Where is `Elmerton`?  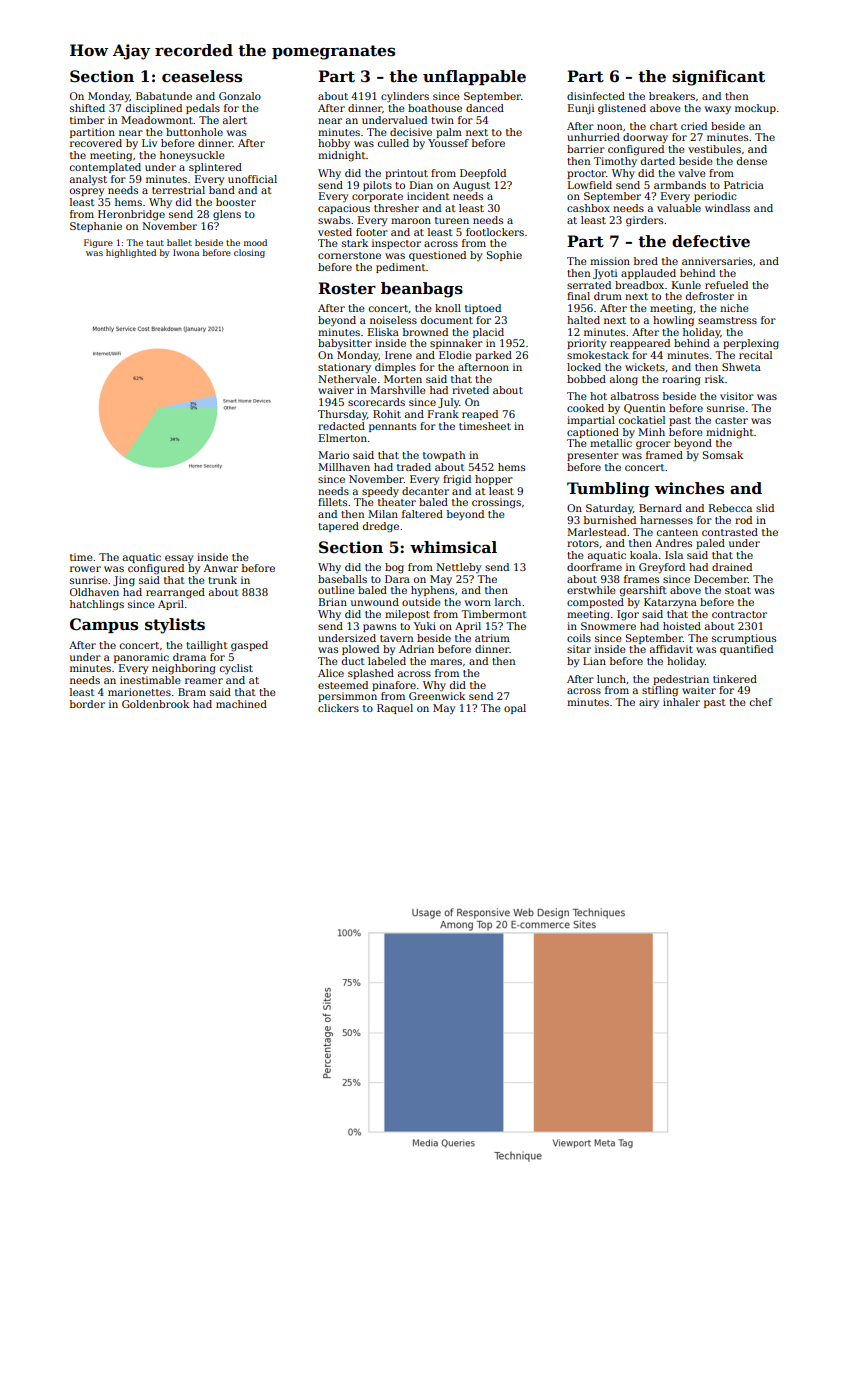
Elmerton is located at coordinates (343, 438).
